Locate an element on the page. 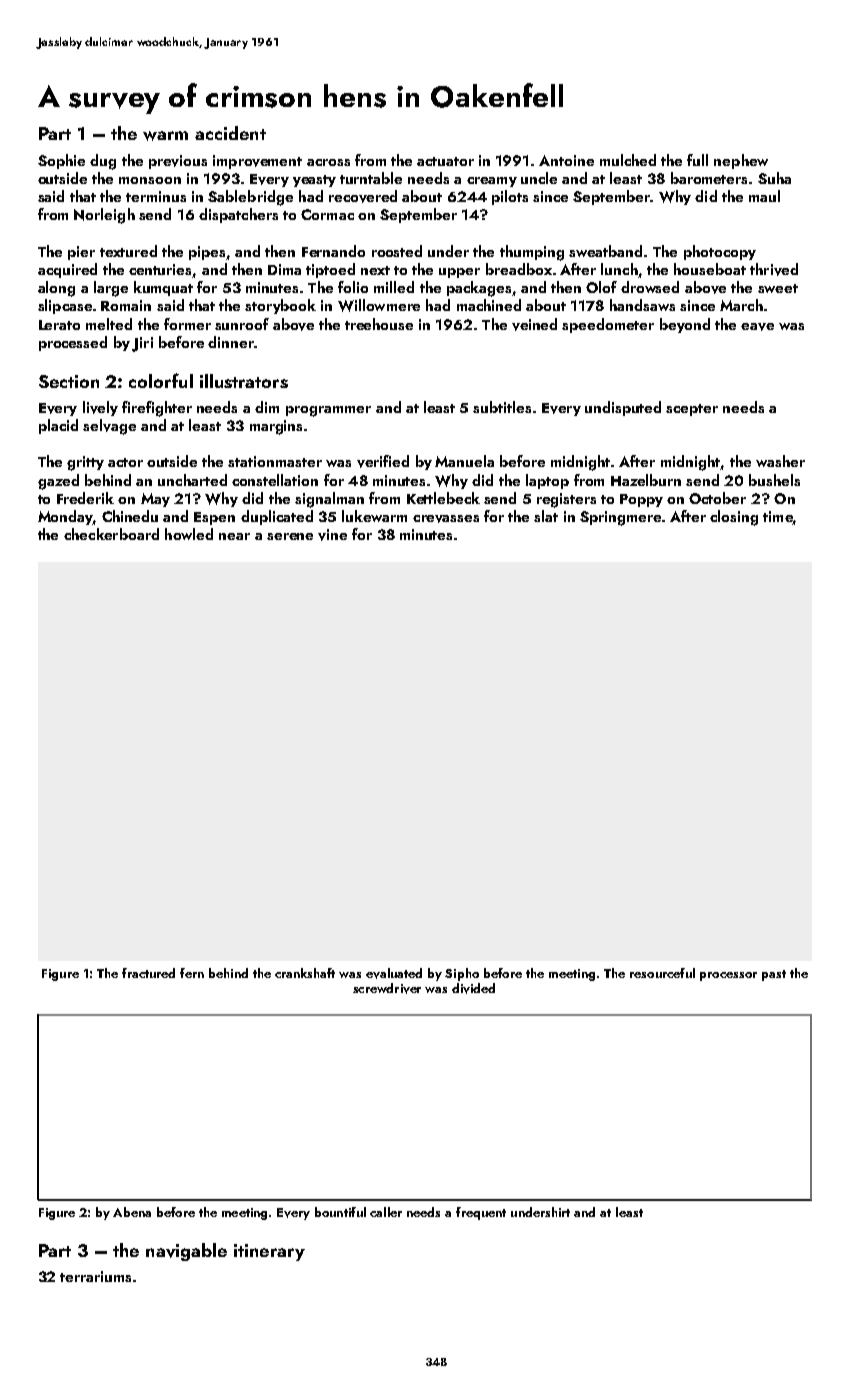 This document has width=849, height=1400. Abena is located at coordinates (132, 1212).
